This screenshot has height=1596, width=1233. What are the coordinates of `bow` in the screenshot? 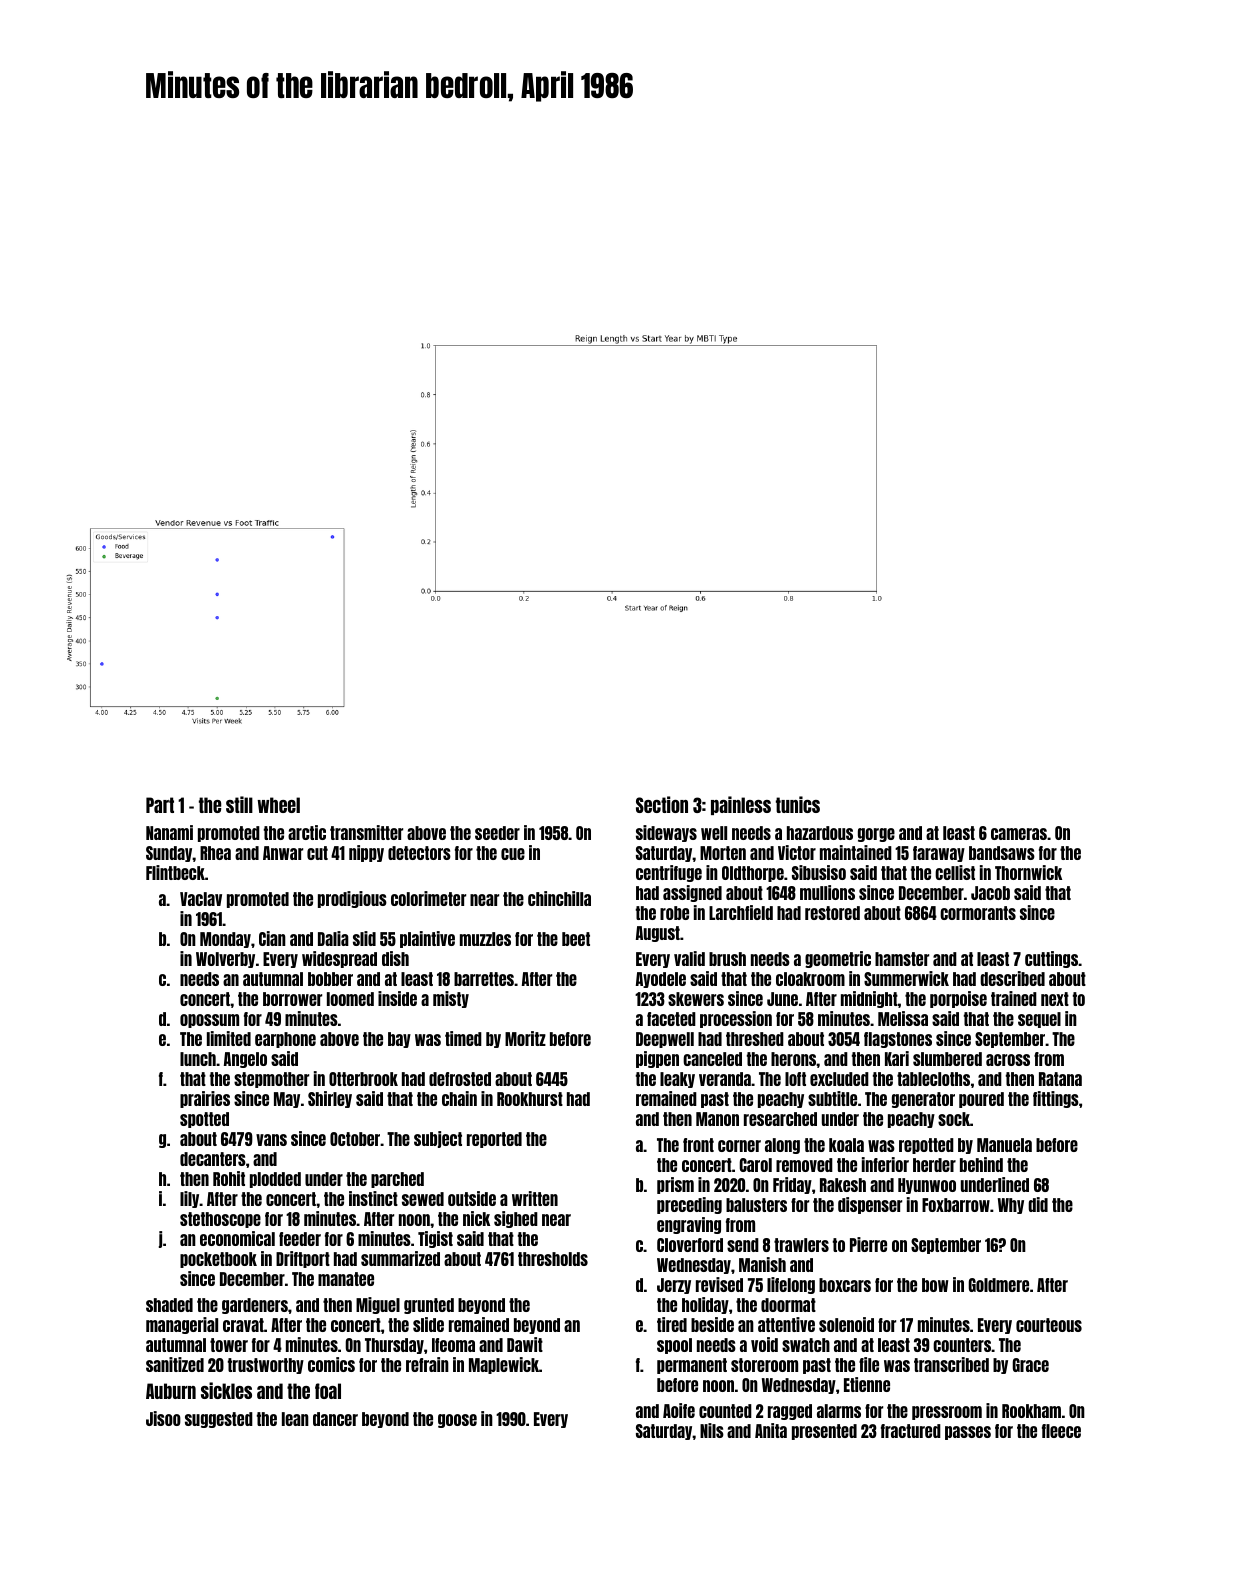 It's located at (935, 1285).
